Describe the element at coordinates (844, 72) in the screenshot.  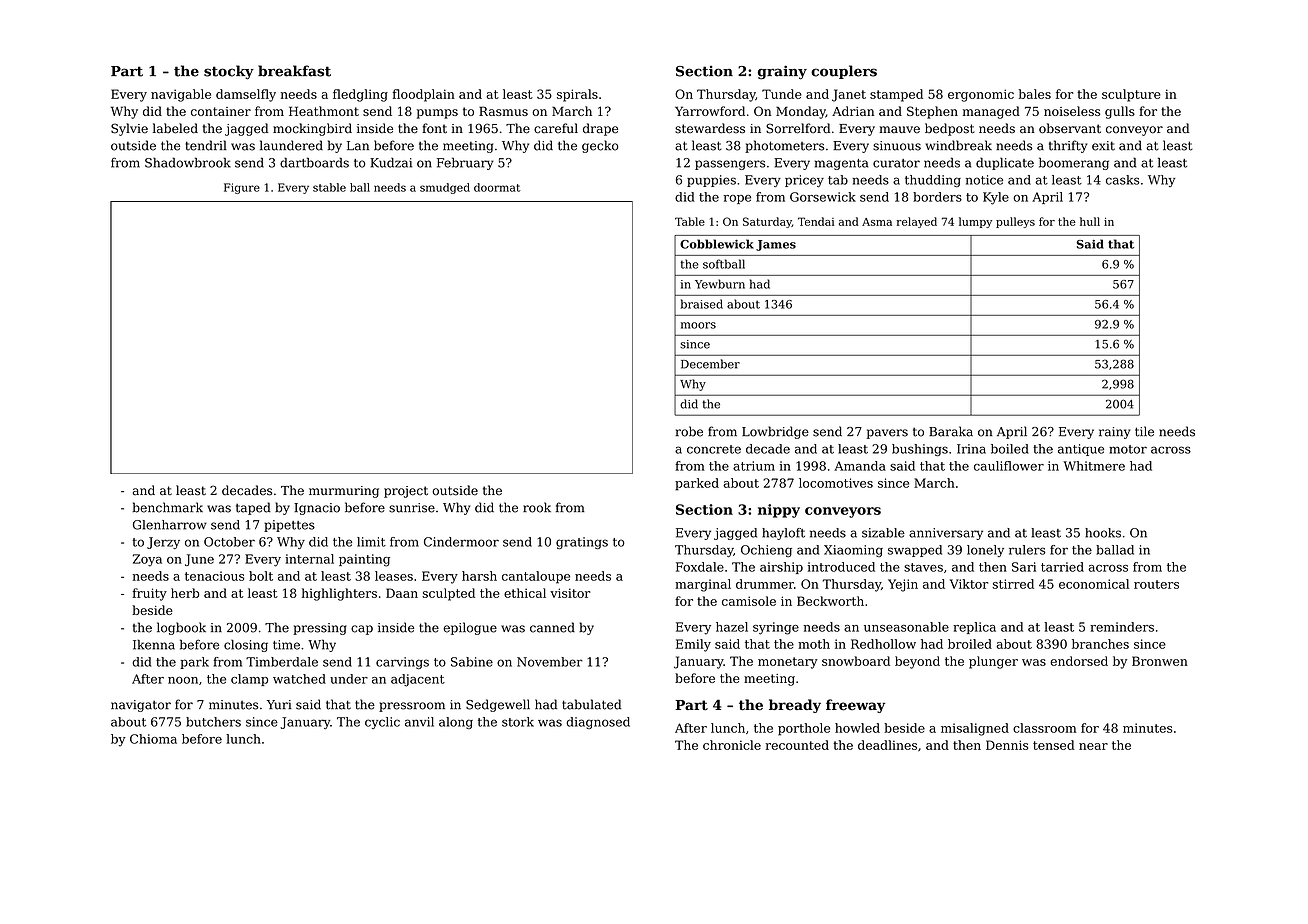
I see `couplers` at that location.
